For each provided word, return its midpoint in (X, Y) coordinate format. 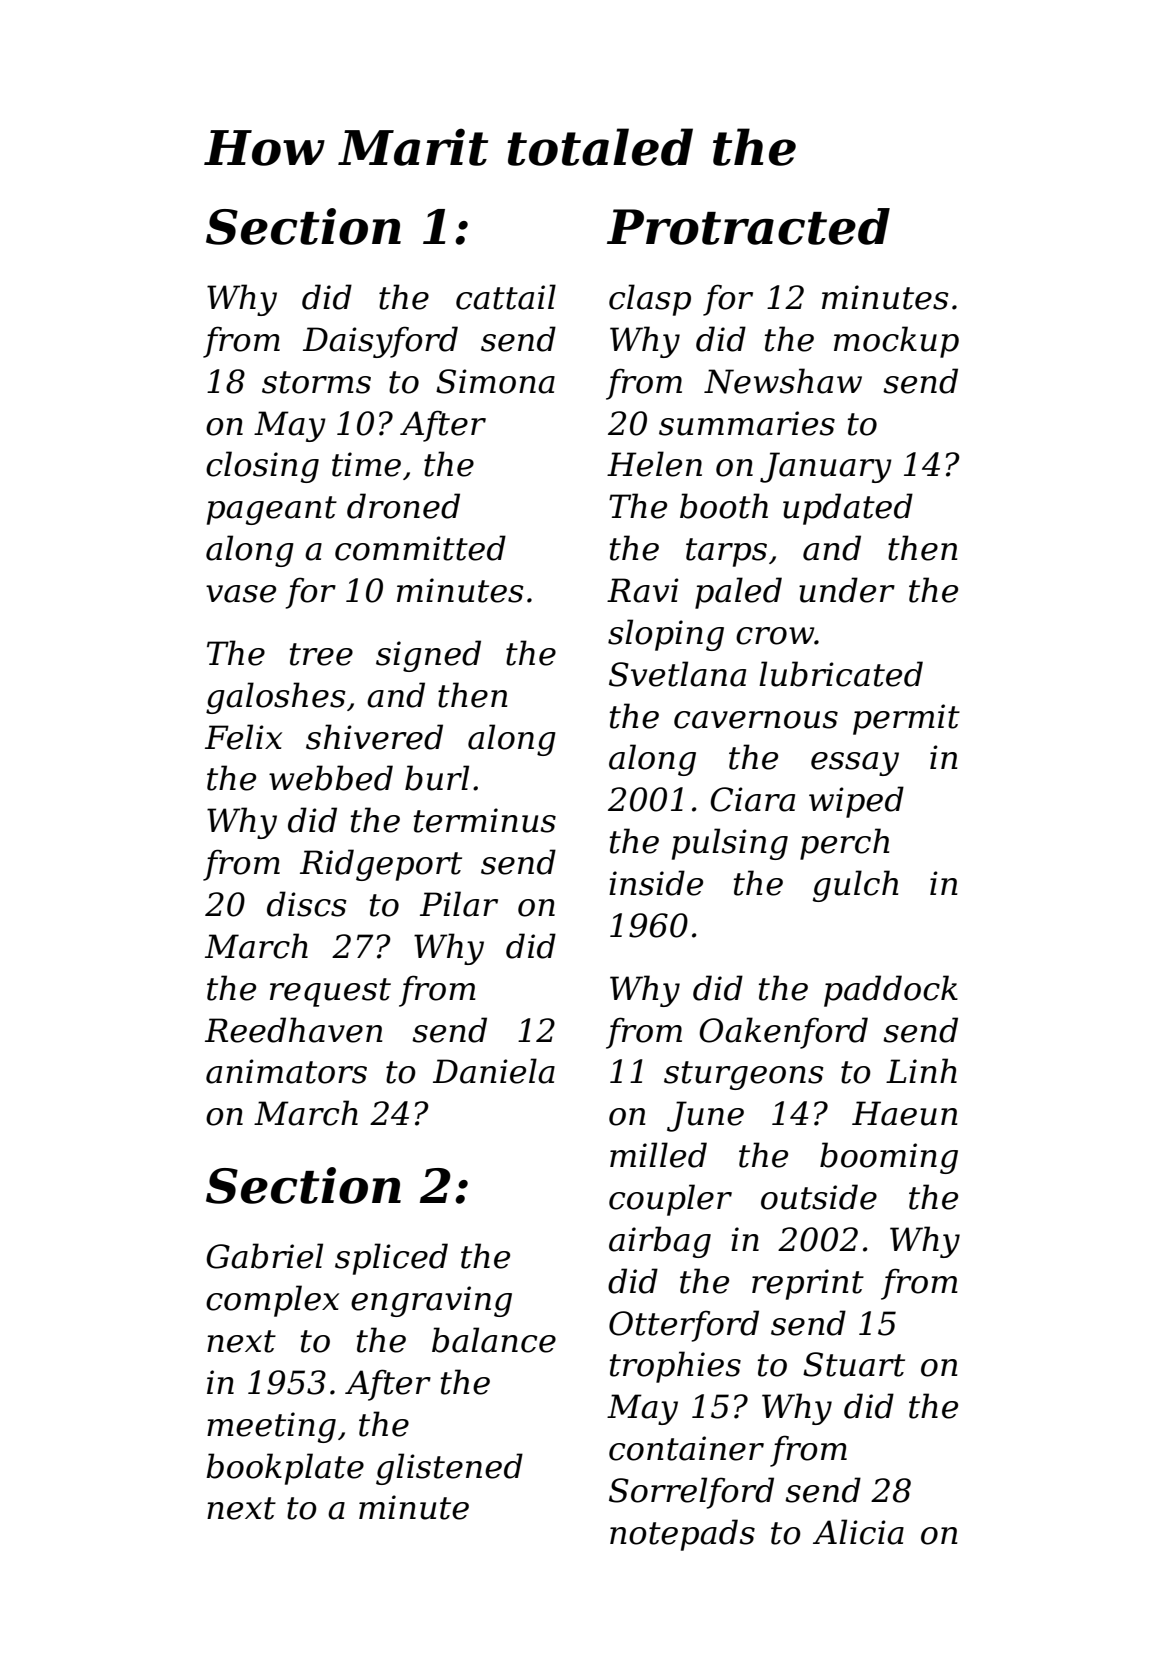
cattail (506, 297)
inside (656, 883)
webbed (331, 778)
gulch (855, 886)
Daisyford (380, 342)
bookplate (285, 1469)
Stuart (854, 1364)
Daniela (494, 1071)
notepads (682, 1535)
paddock (891, 991)
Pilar (459, 904)
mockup (896, 342)
